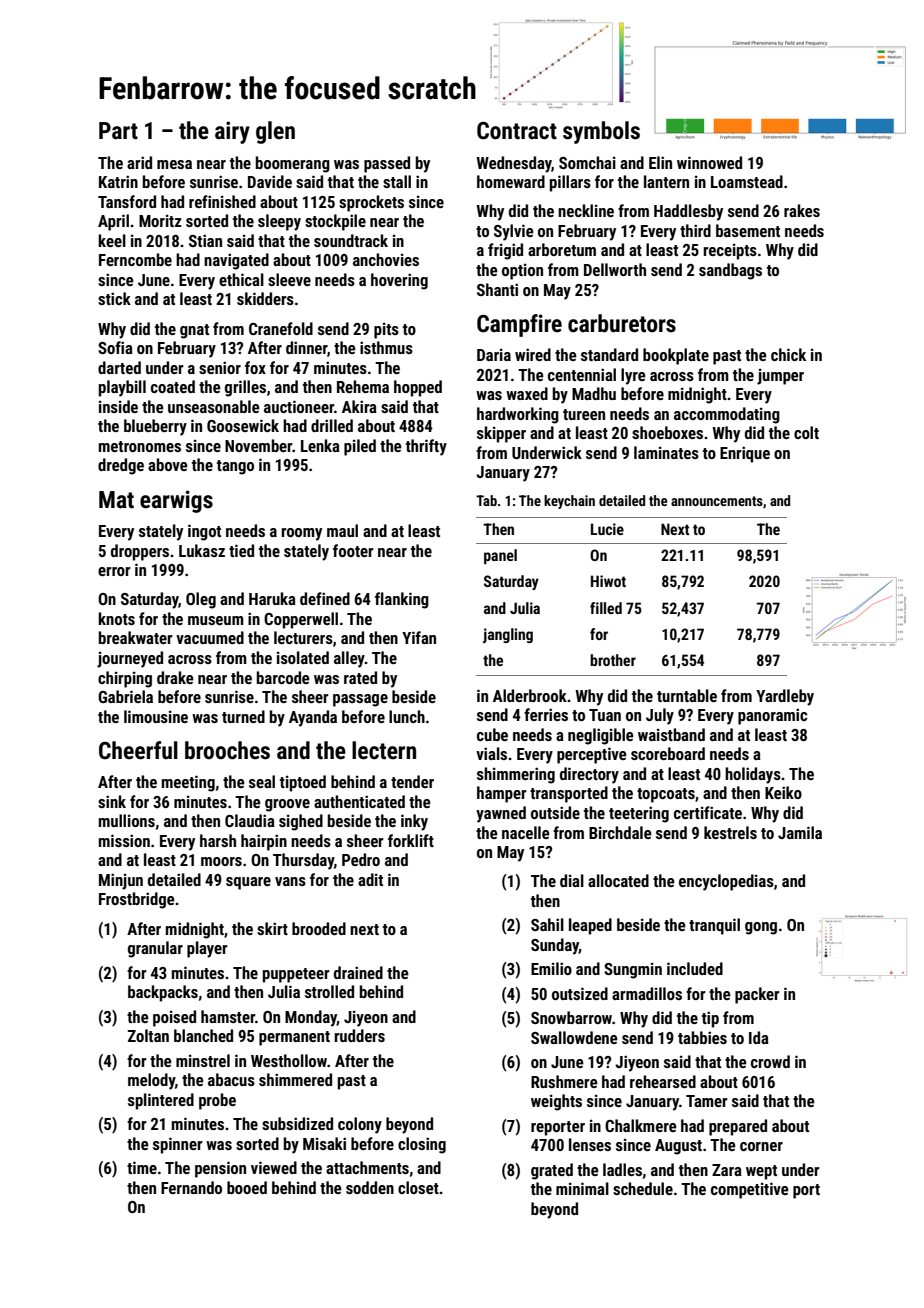 The height and width of the page is (1308, 924). What do you see at coordinates (517, 131) in the page?
I see `Contract` at bounding box center [517, 131].
